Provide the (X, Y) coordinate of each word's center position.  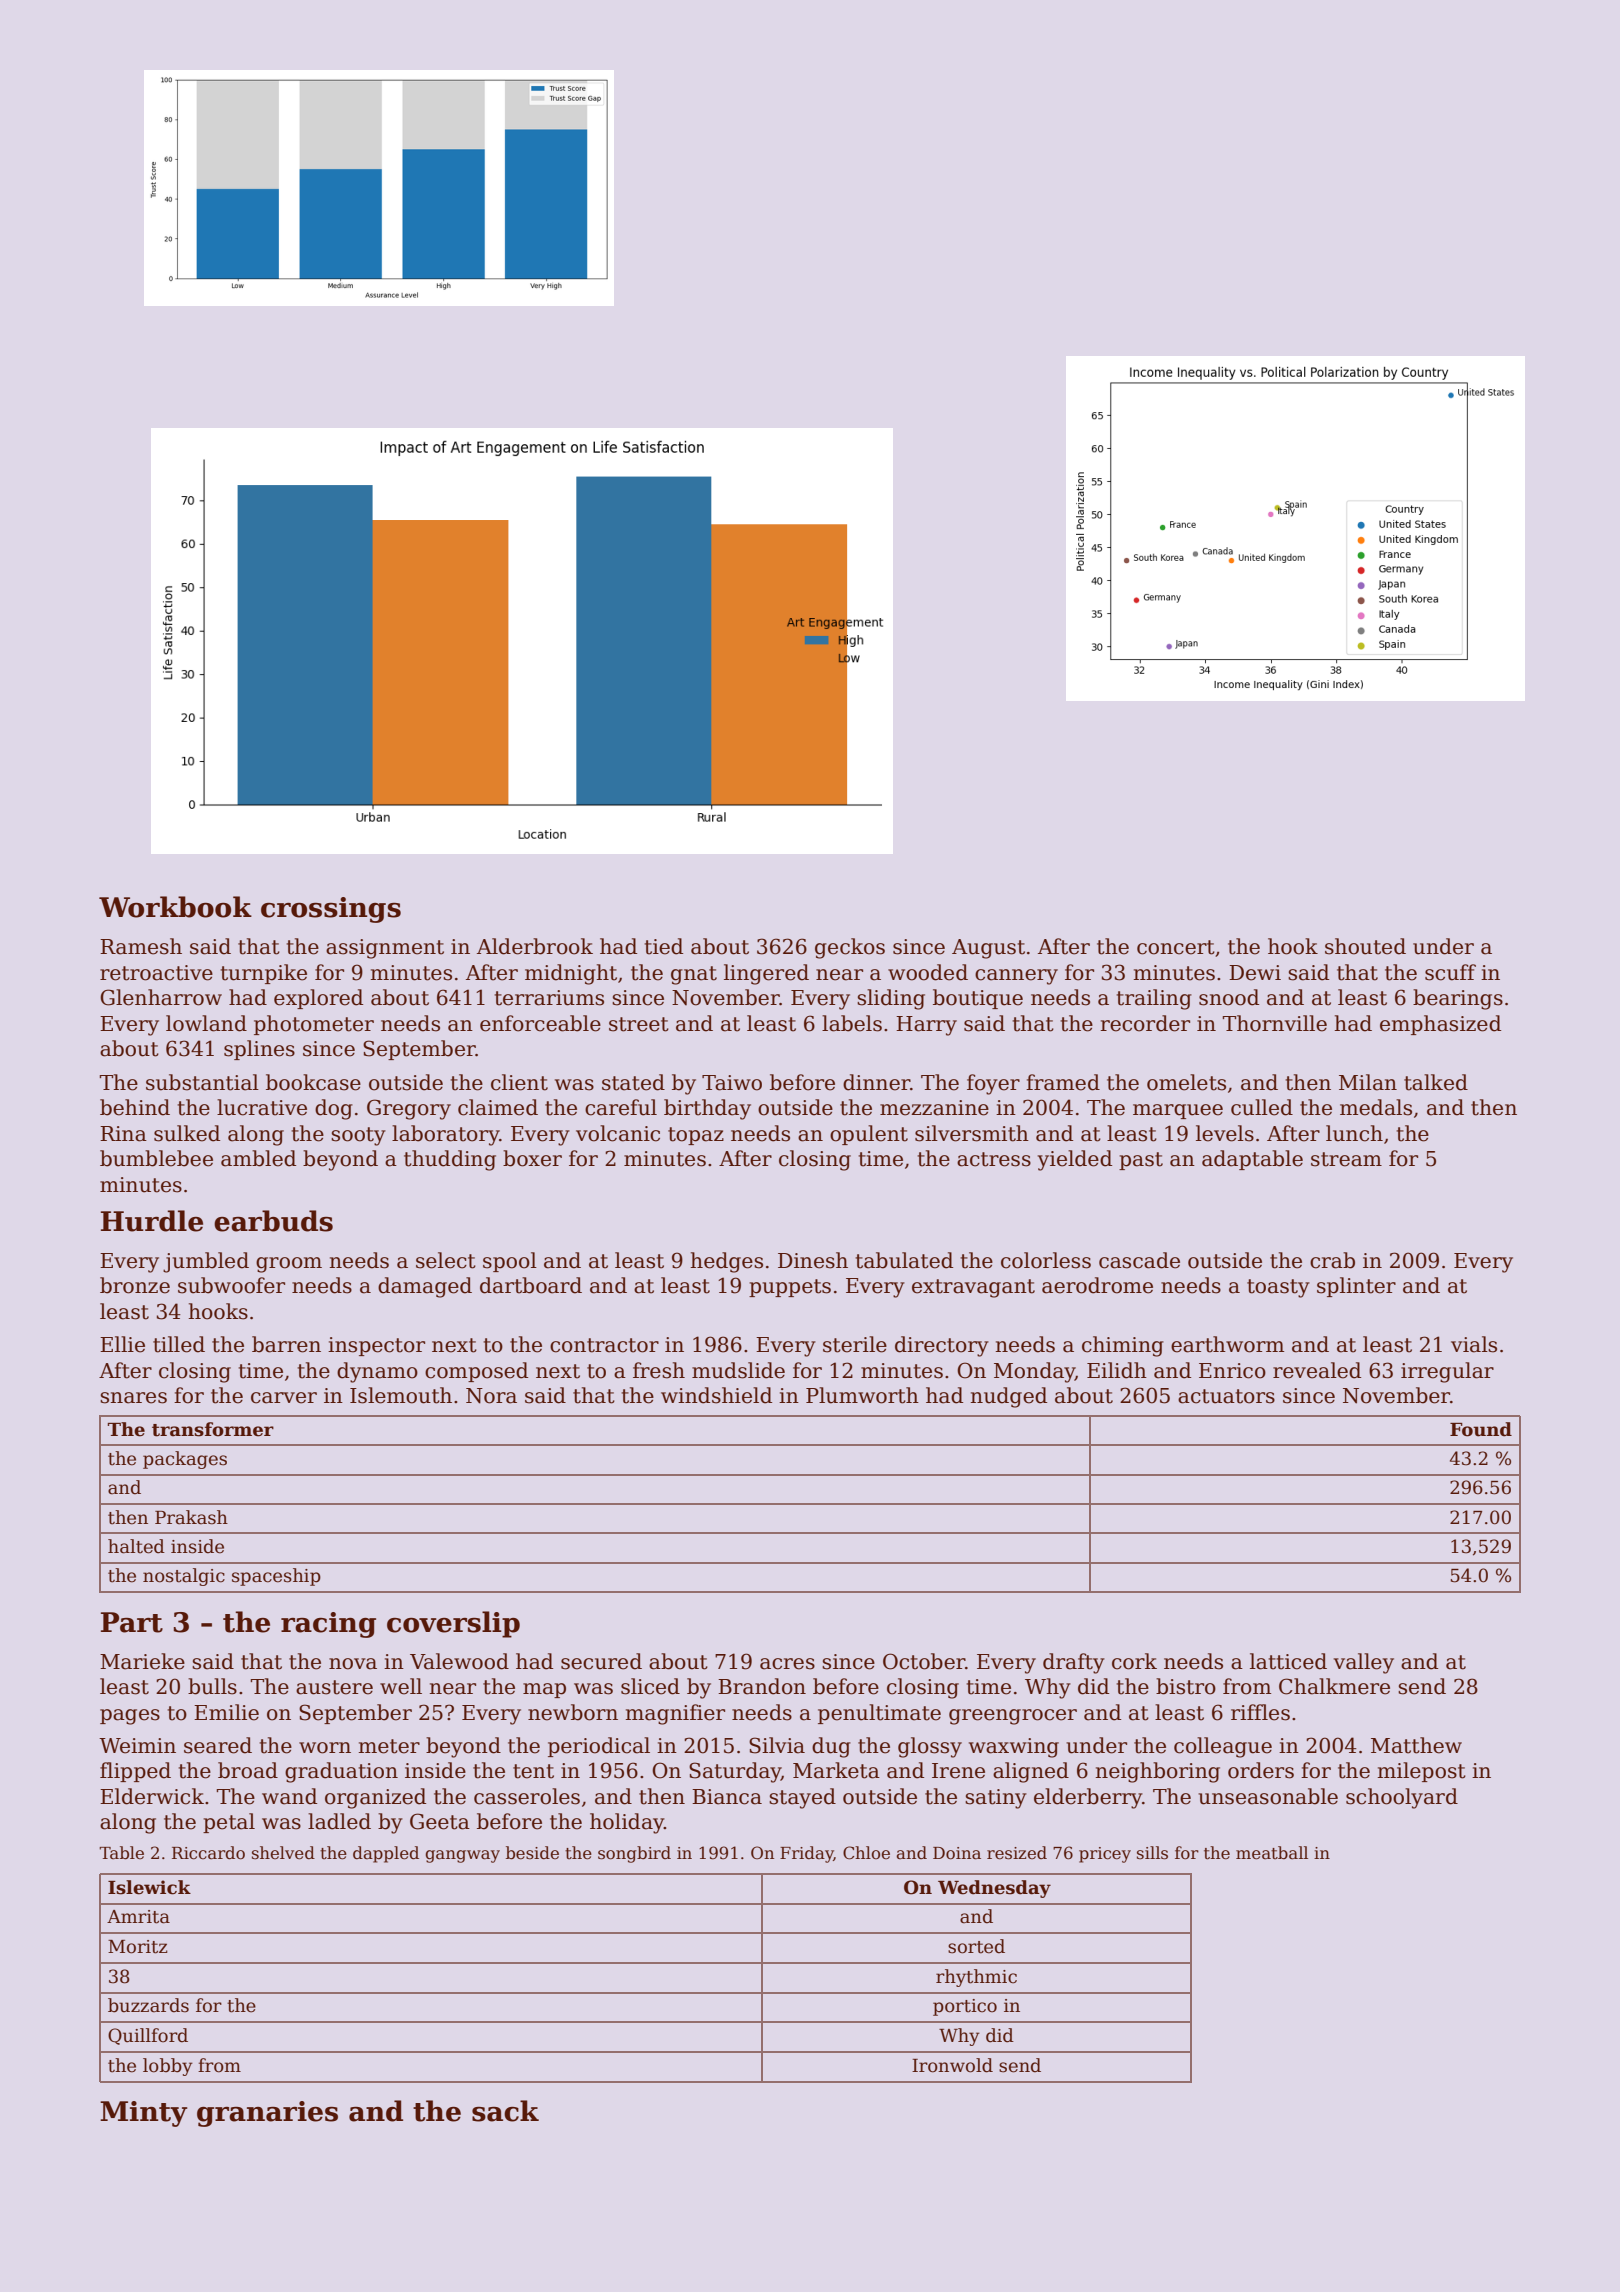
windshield (716, 1395)
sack (505, 2111)
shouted (1365, 946)
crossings (331, 910)
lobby (168, 2067)
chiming (1123, 1346)
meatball (1272, 1853)
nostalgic (184, 1577)
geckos (850, 948)
